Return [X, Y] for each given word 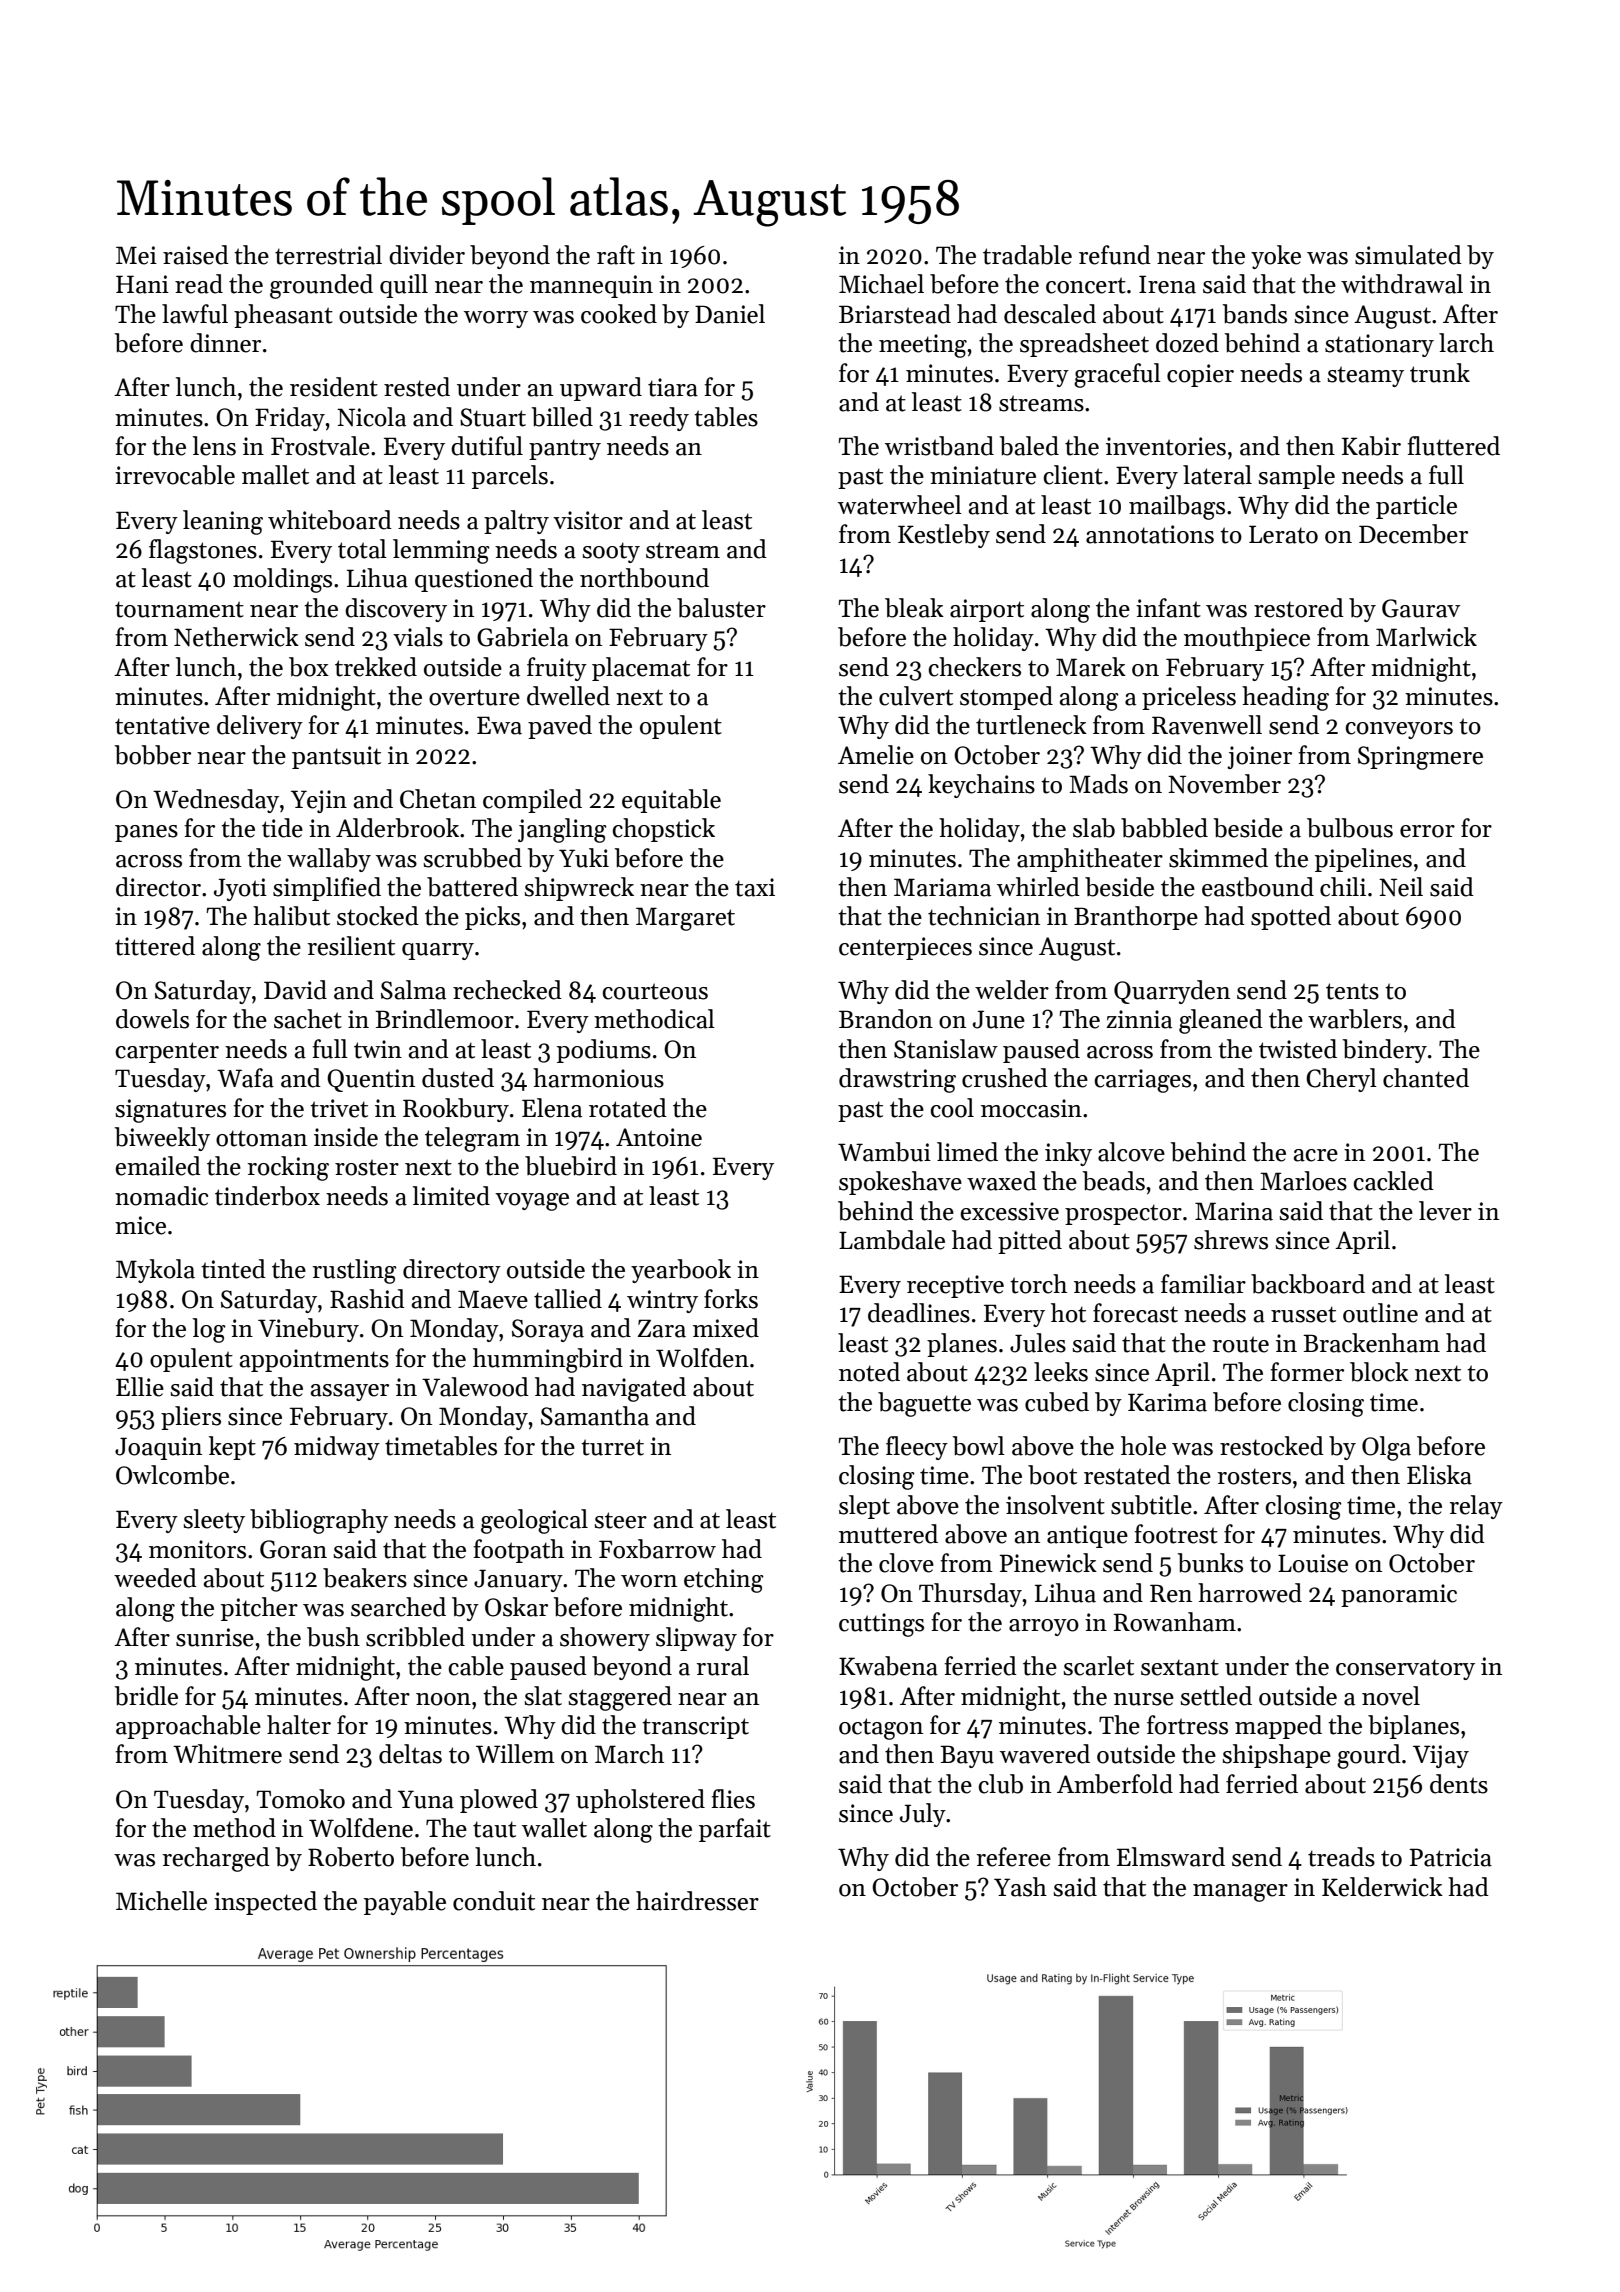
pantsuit [336, 757]
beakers [365, 1578]
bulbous [1350, 828]
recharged [216, 1859]
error [1427, 831]
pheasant [283, 316]
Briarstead [895, 314]
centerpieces [905, 948]
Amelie [876, 755]
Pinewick [1048, 1563]
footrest [1176, 1534]
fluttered [1454, 446]
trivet [339, 1108]
